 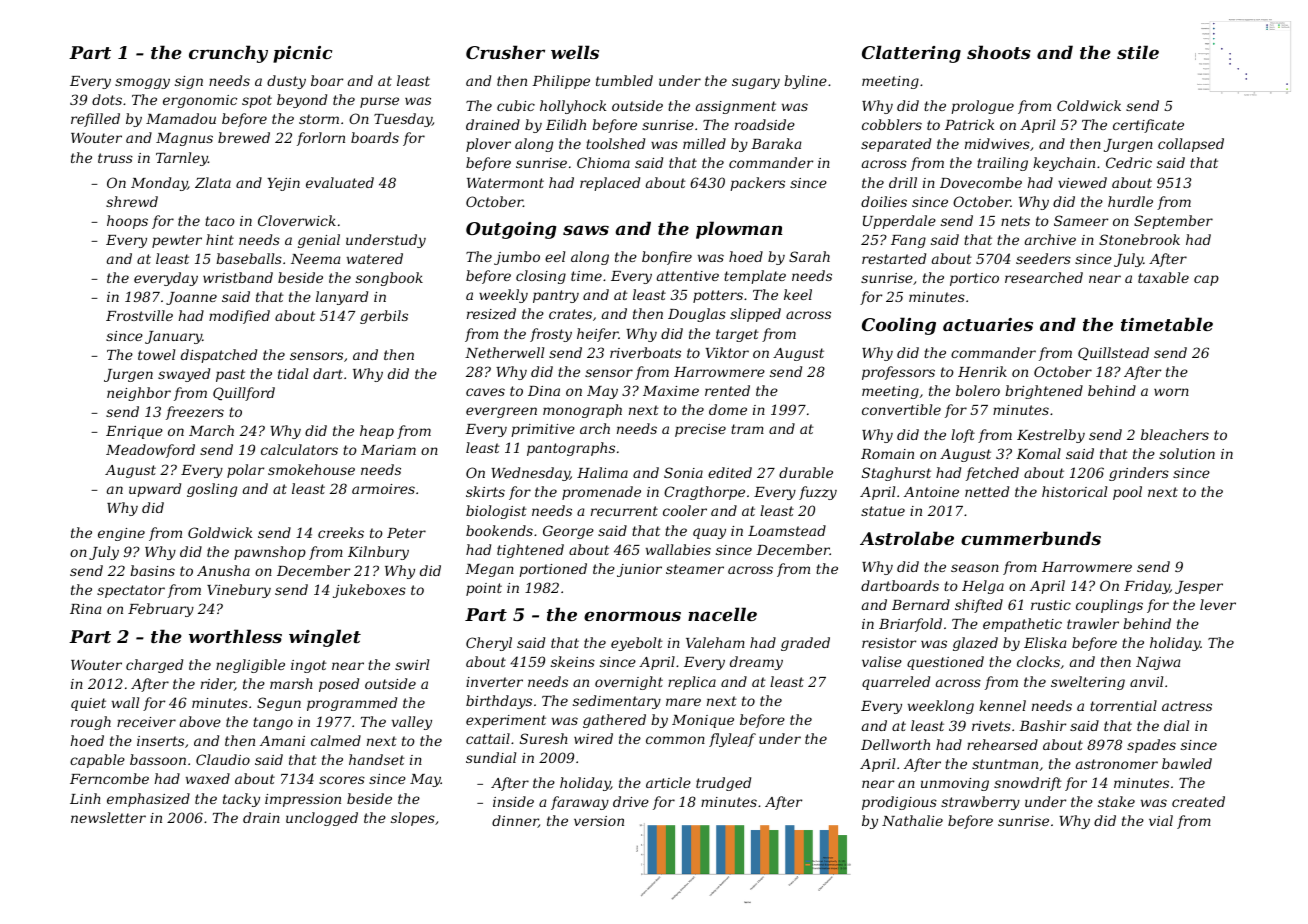 I want to click on newsletter, so click(x=108, y=817).
